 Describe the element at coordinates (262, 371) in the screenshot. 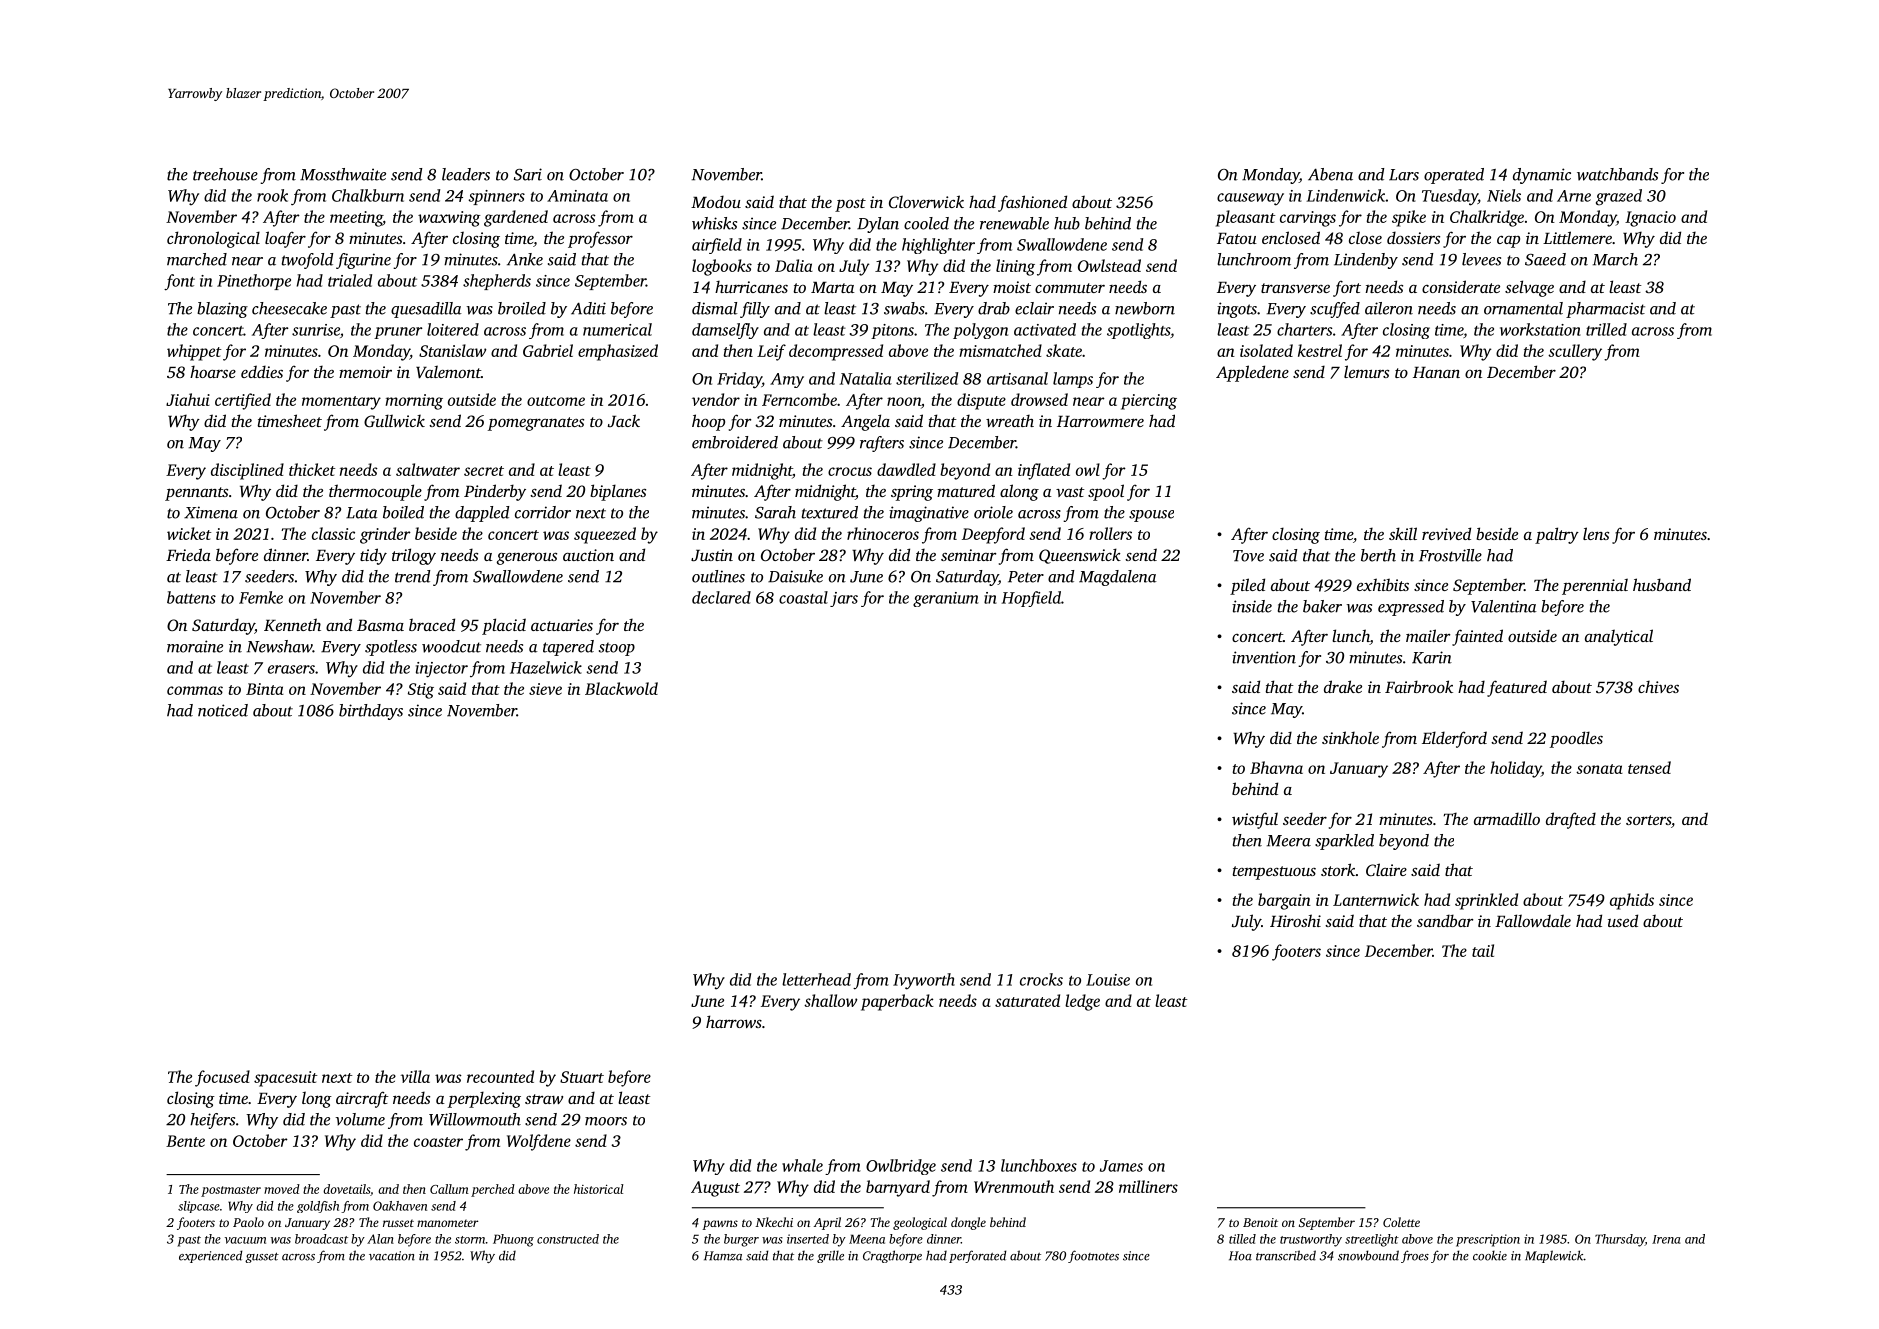

I see `eddies` at that location.
